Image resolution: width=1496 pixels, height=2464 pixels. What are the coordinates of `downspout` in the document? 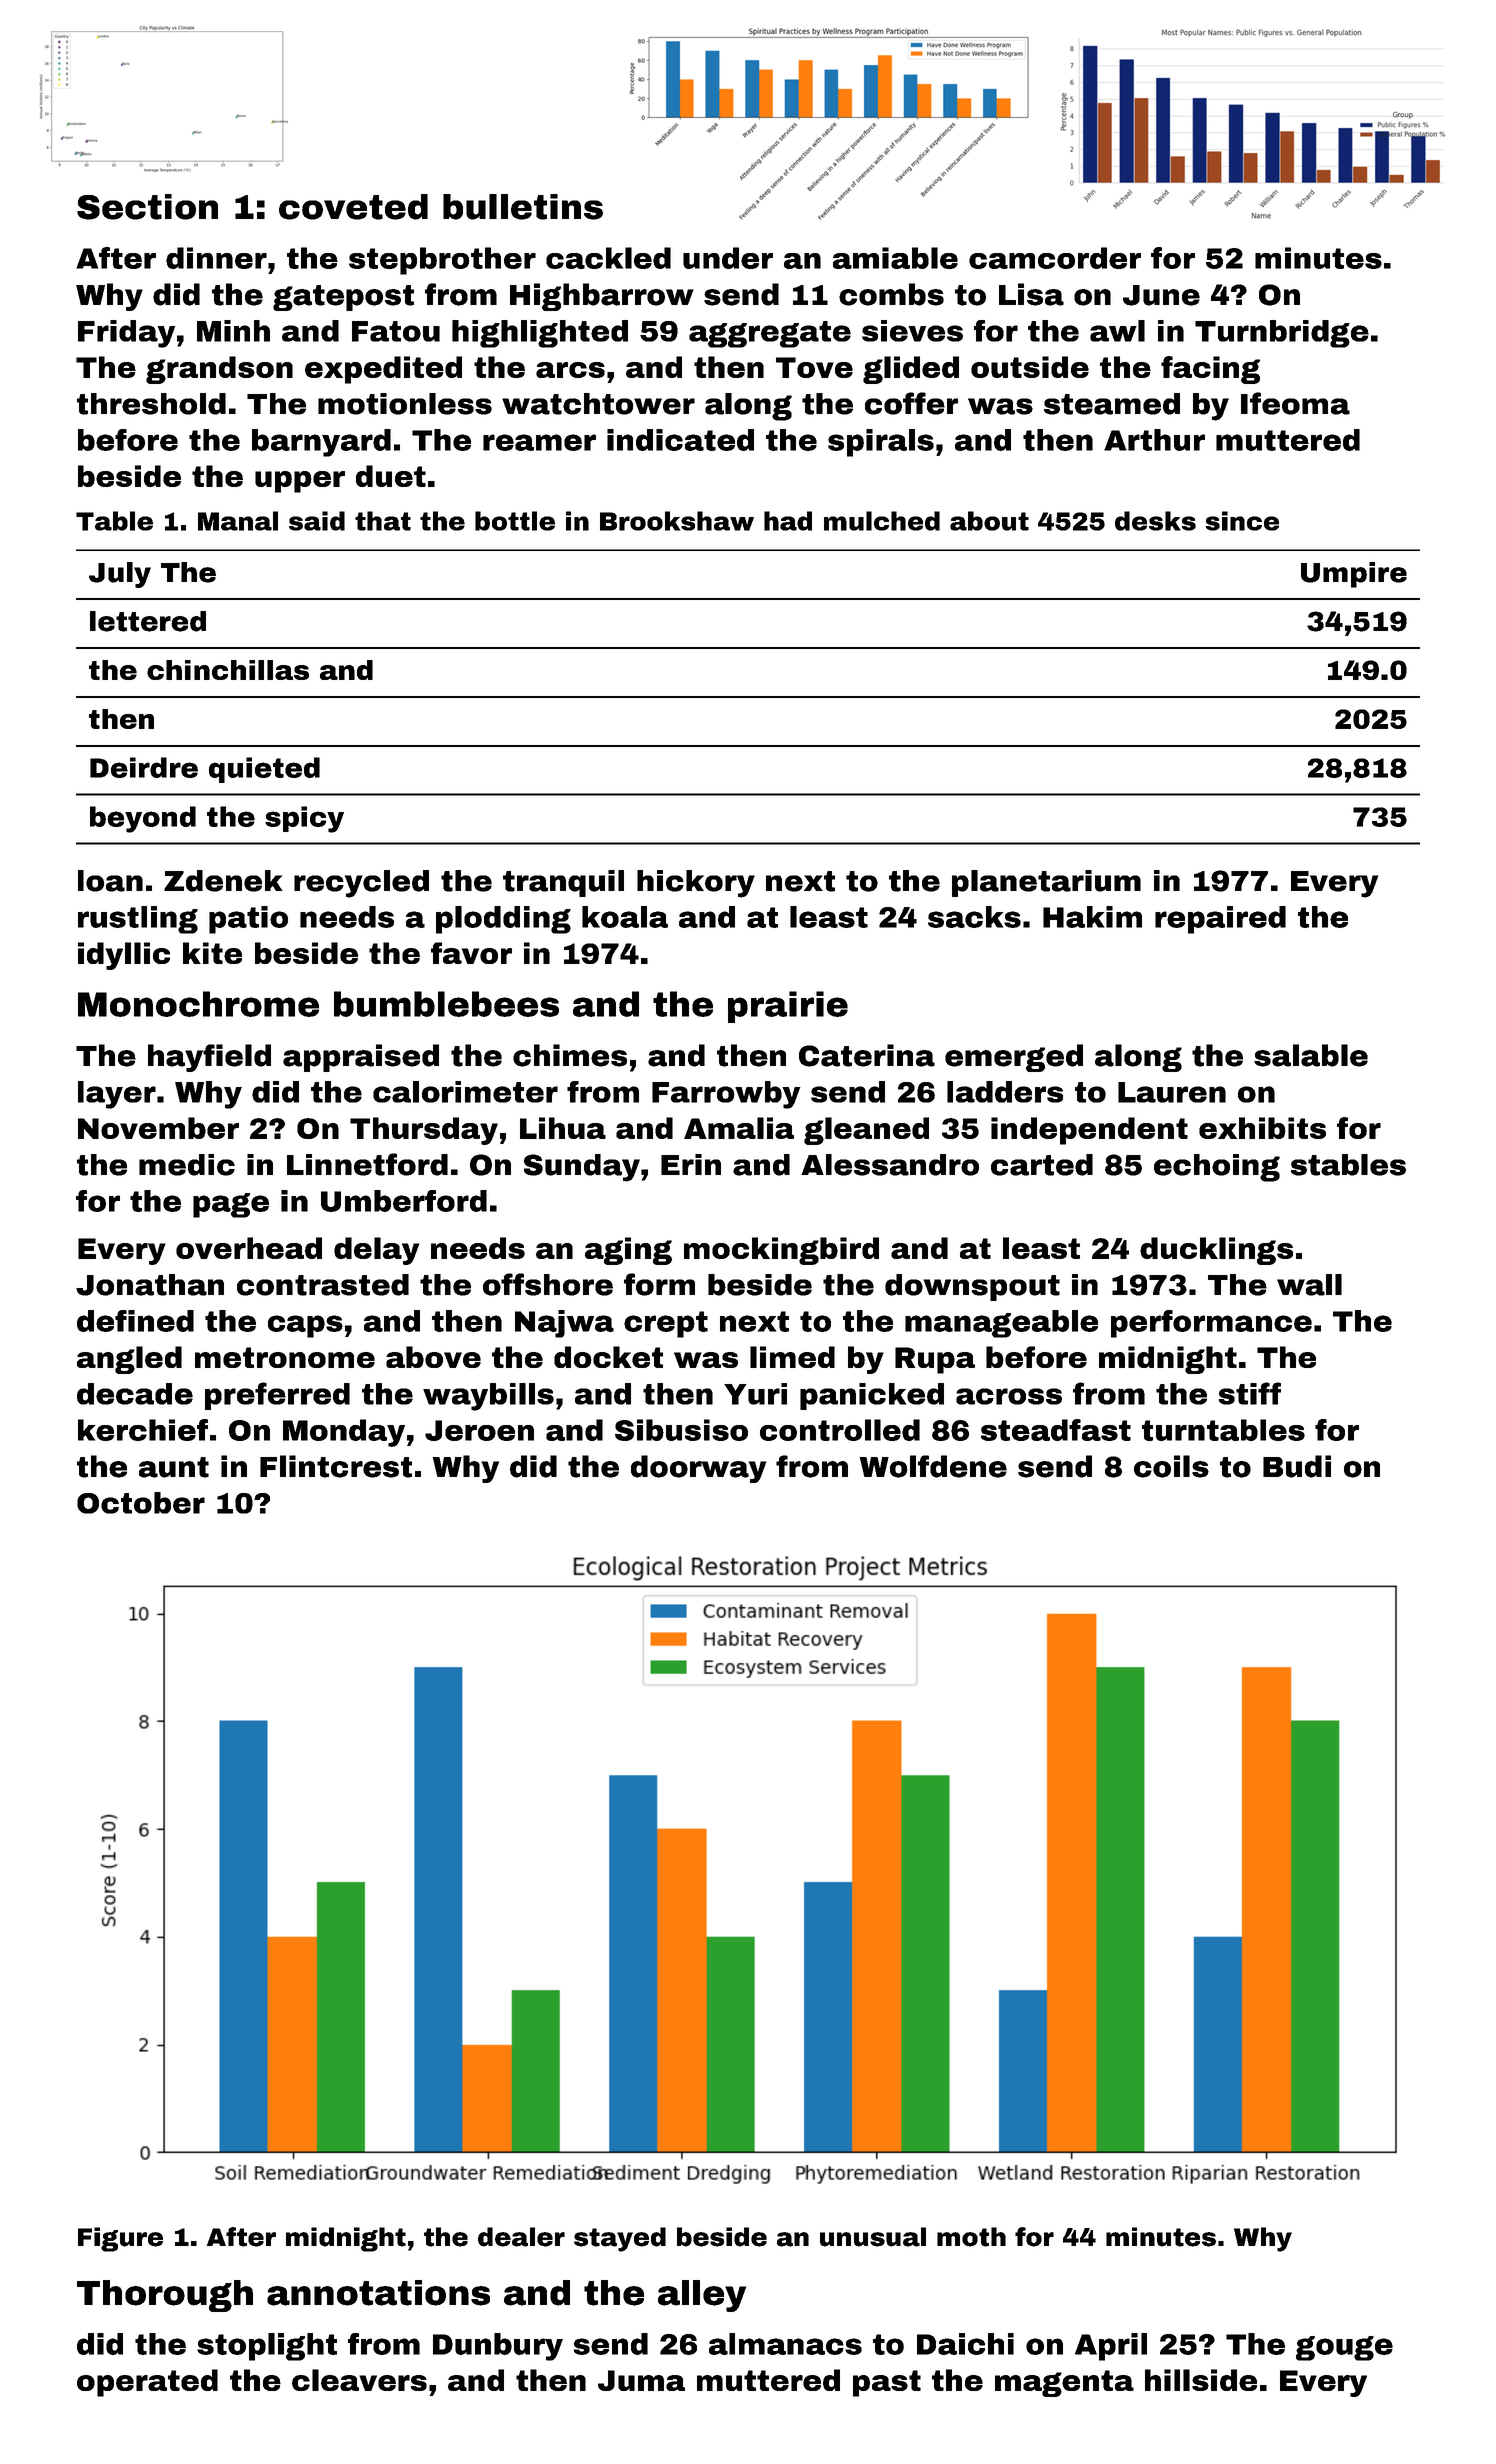 It's located at (972, 1287).
